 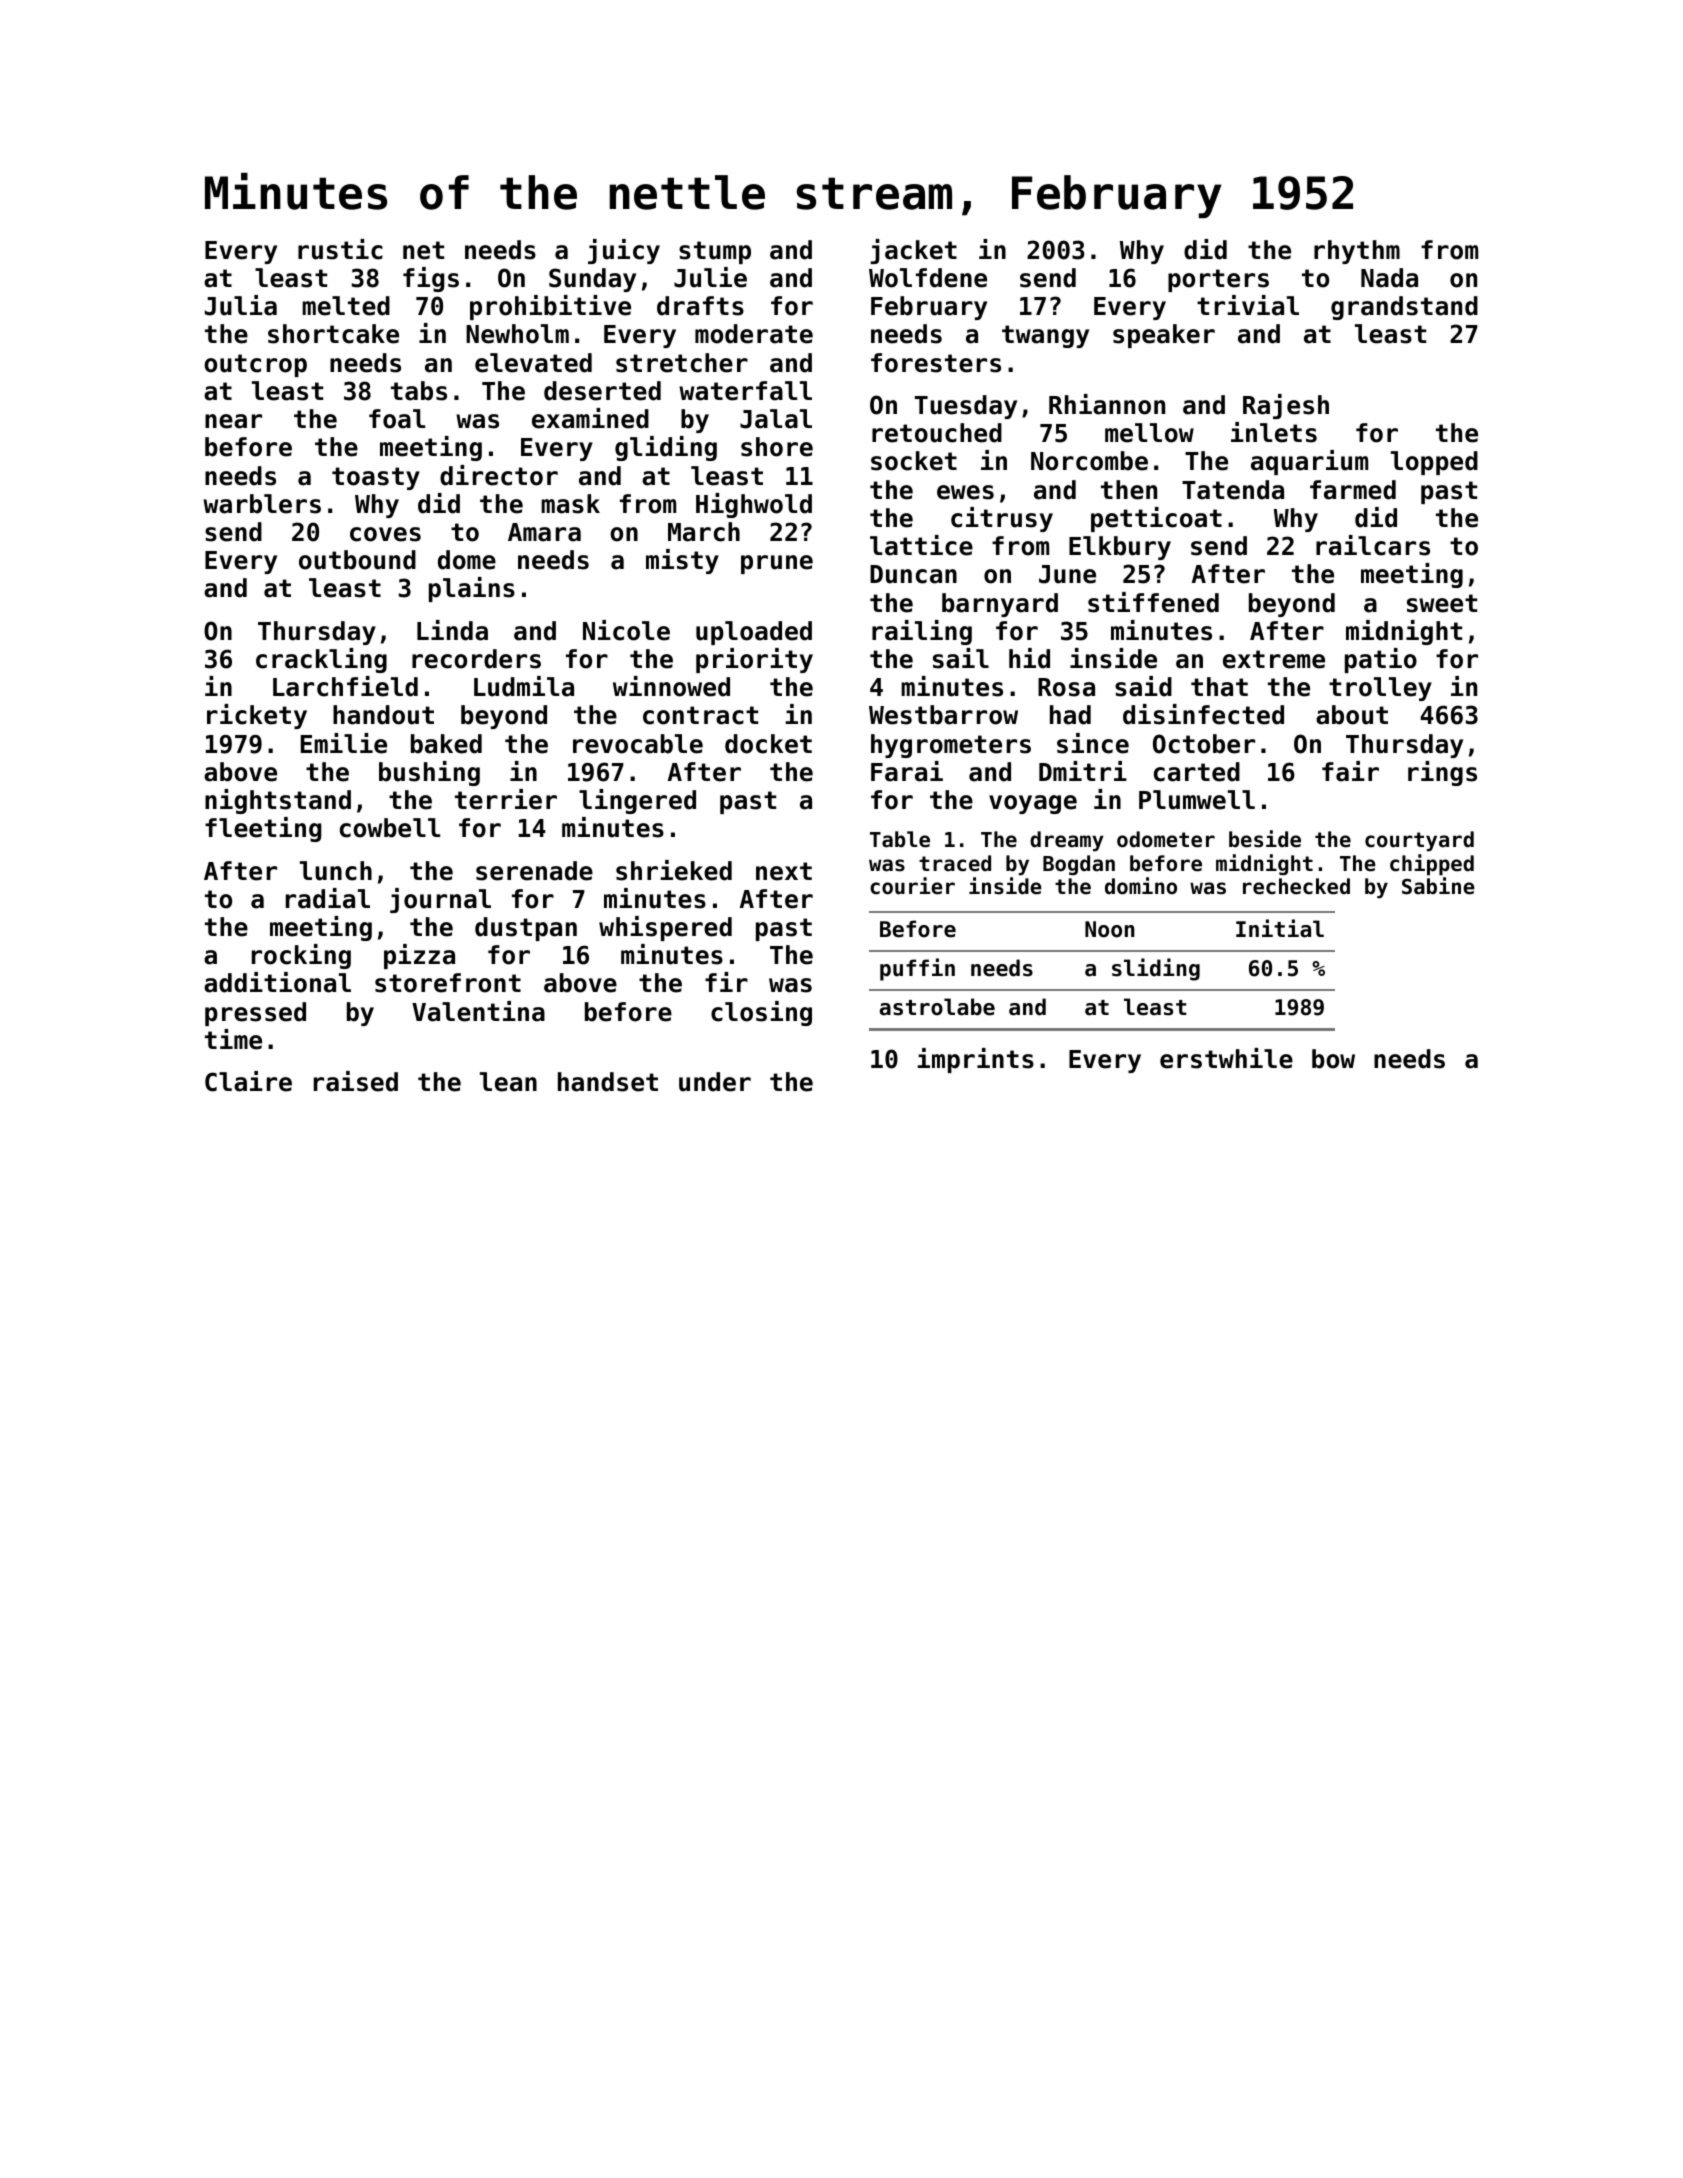 What do you see at coordinates (1029, 658) in the page?
I see `hid` at bounding box center [1029, 658].
